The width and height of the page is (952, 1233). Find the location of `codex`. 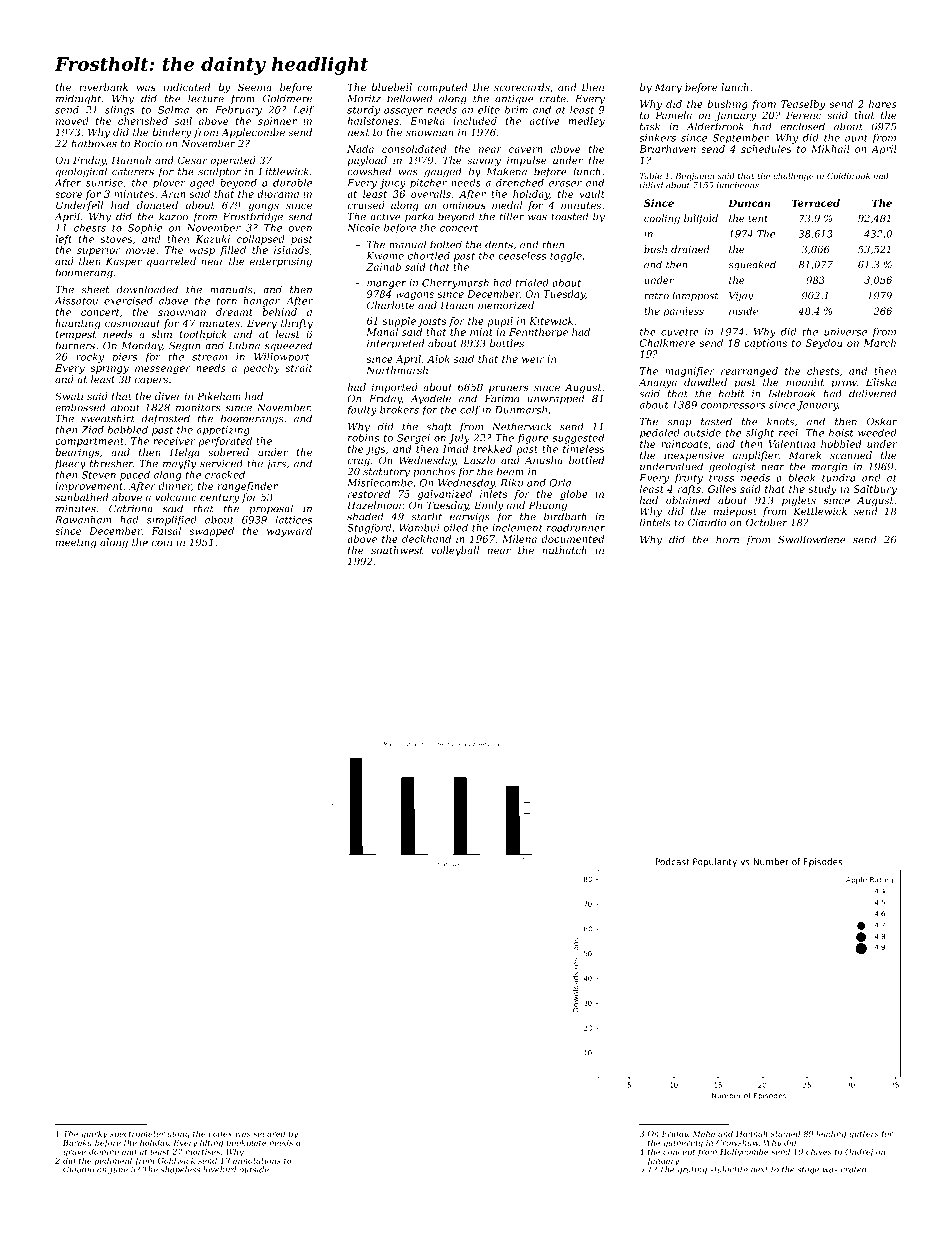

codex is located at coordinates (220, 1133).
